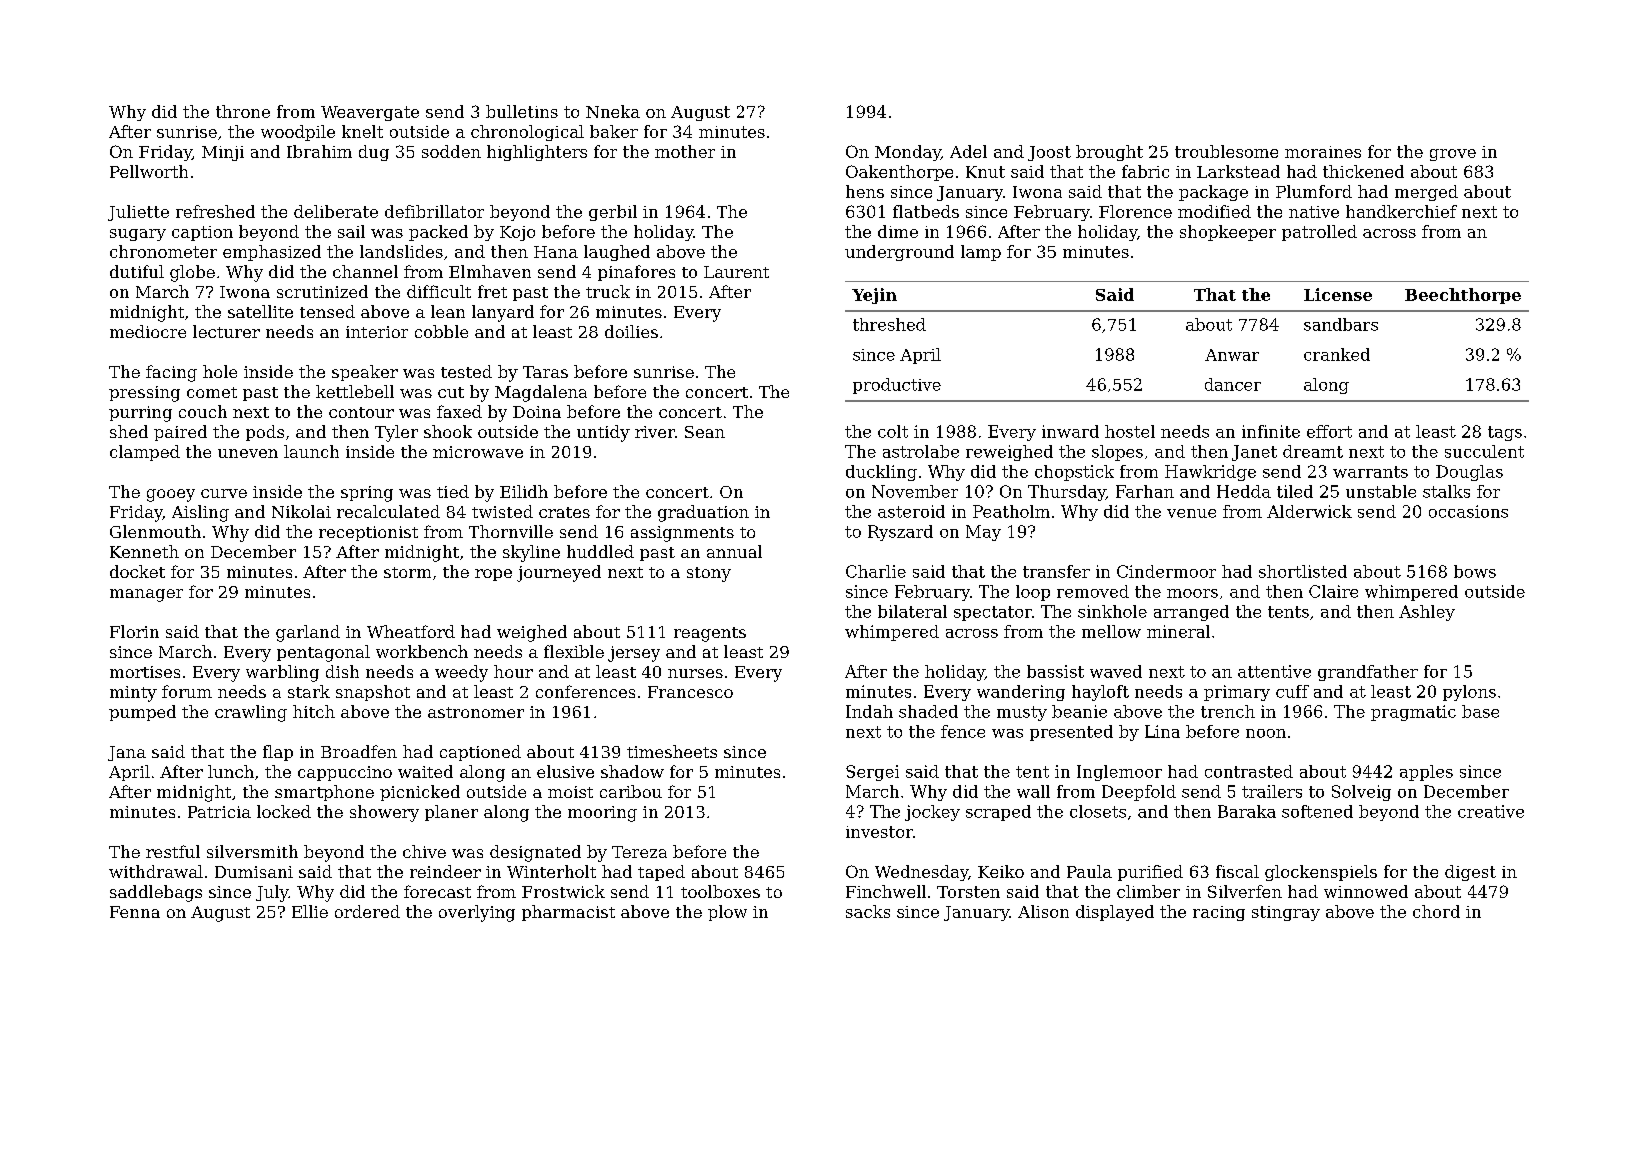  Describe the element at coordinates (359, 751) in the screenshot. I see `Broadfen` at that location.
